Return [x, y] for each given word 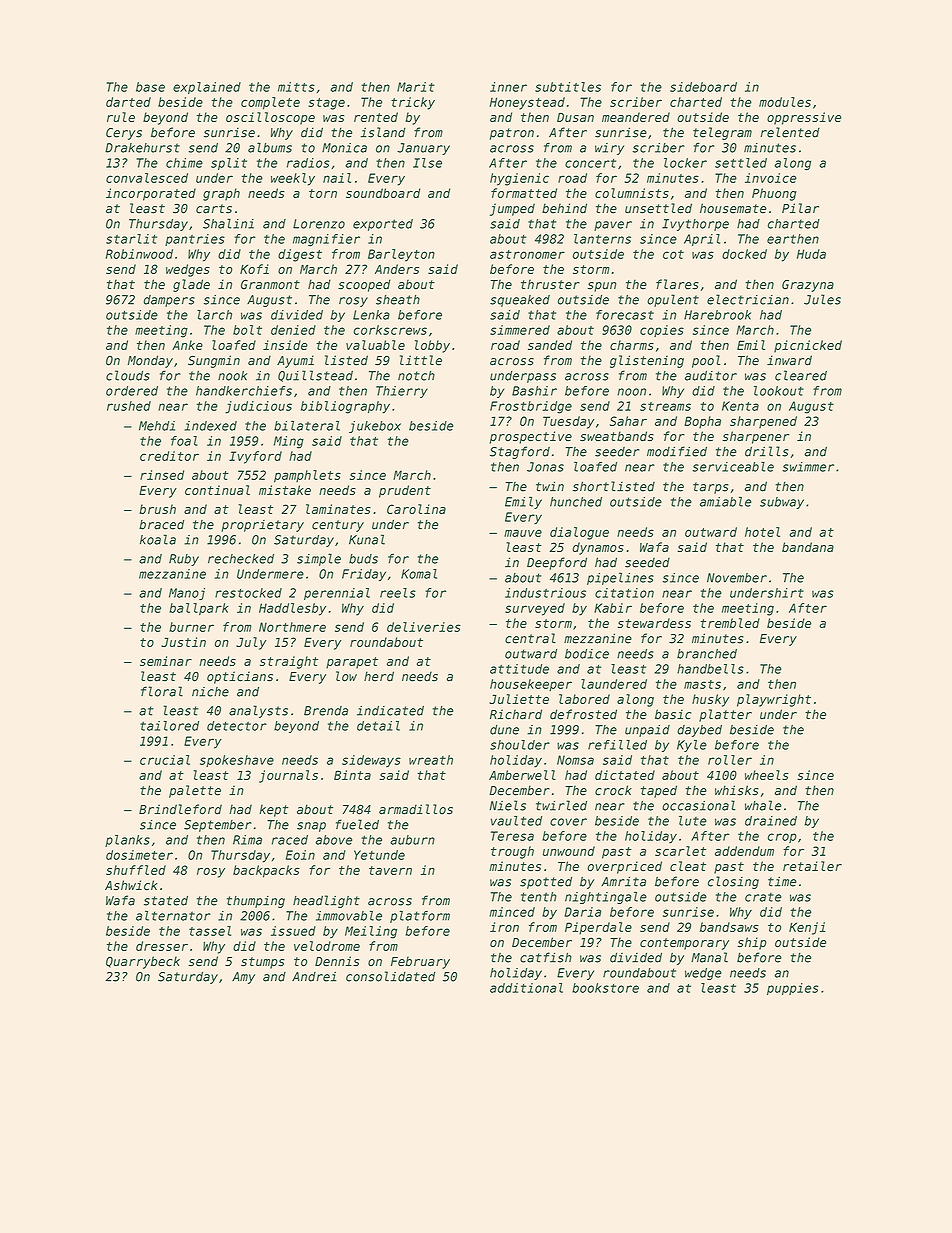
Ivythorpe [695, 225]
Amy [243, 978]
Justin [183, 642]
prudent [405, 491]
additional [526, 988]
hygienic [519, 179]
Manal [709, 957]
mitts [296, 87]
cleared [801, 375]
